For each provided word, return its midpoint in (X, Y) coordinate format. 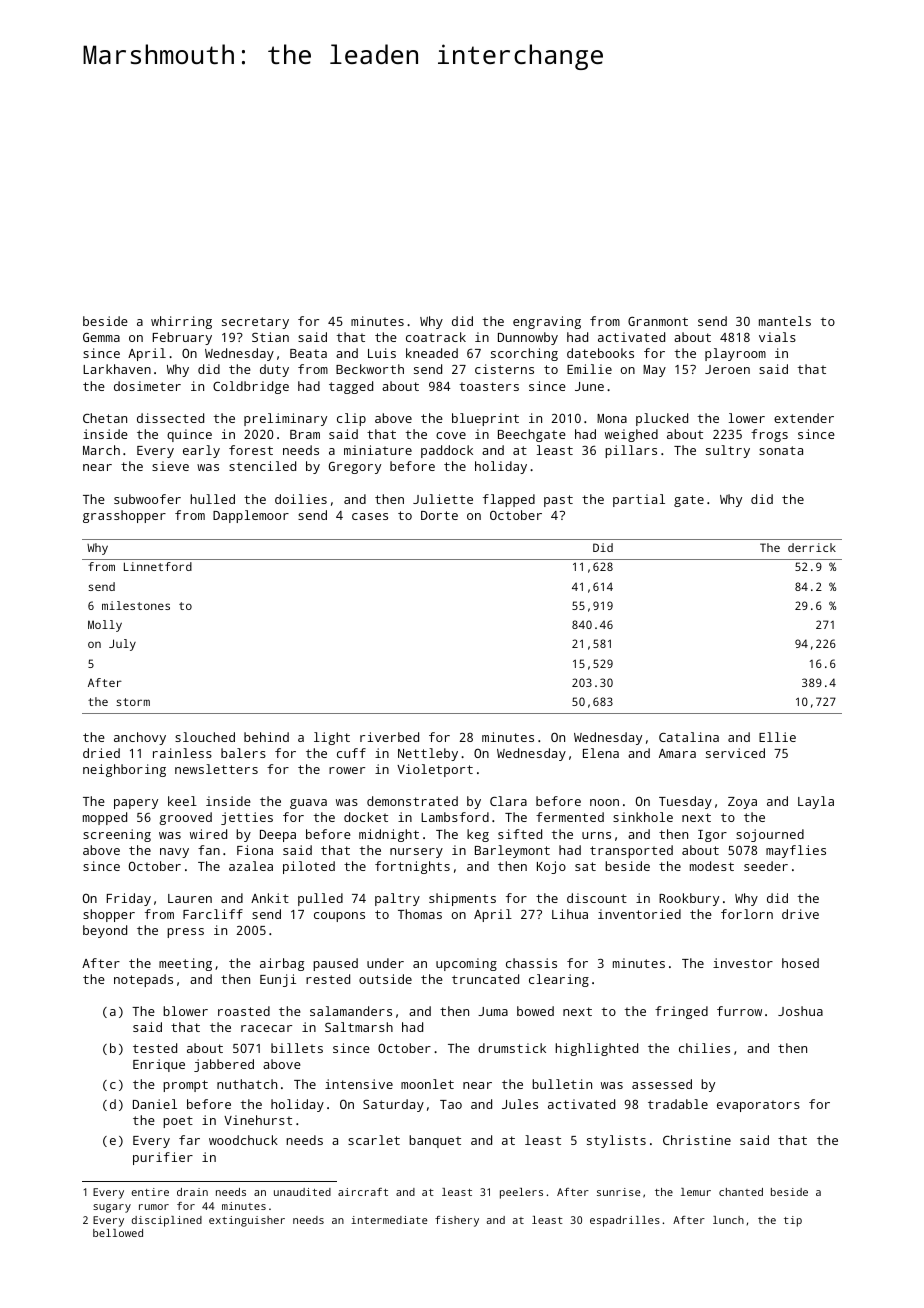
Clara (508, 801)
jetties (247, 818)
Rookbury (689, 899)
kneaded (432, 353)
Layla (816, 802)
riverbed (389, 737)
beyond (105, 931)
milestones (136, 605)
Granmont (658, 321)
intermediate (389, 1220)
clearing (559, 980)
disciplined (167, 1221)
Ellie (777, 737)
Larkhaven (117, 369)
